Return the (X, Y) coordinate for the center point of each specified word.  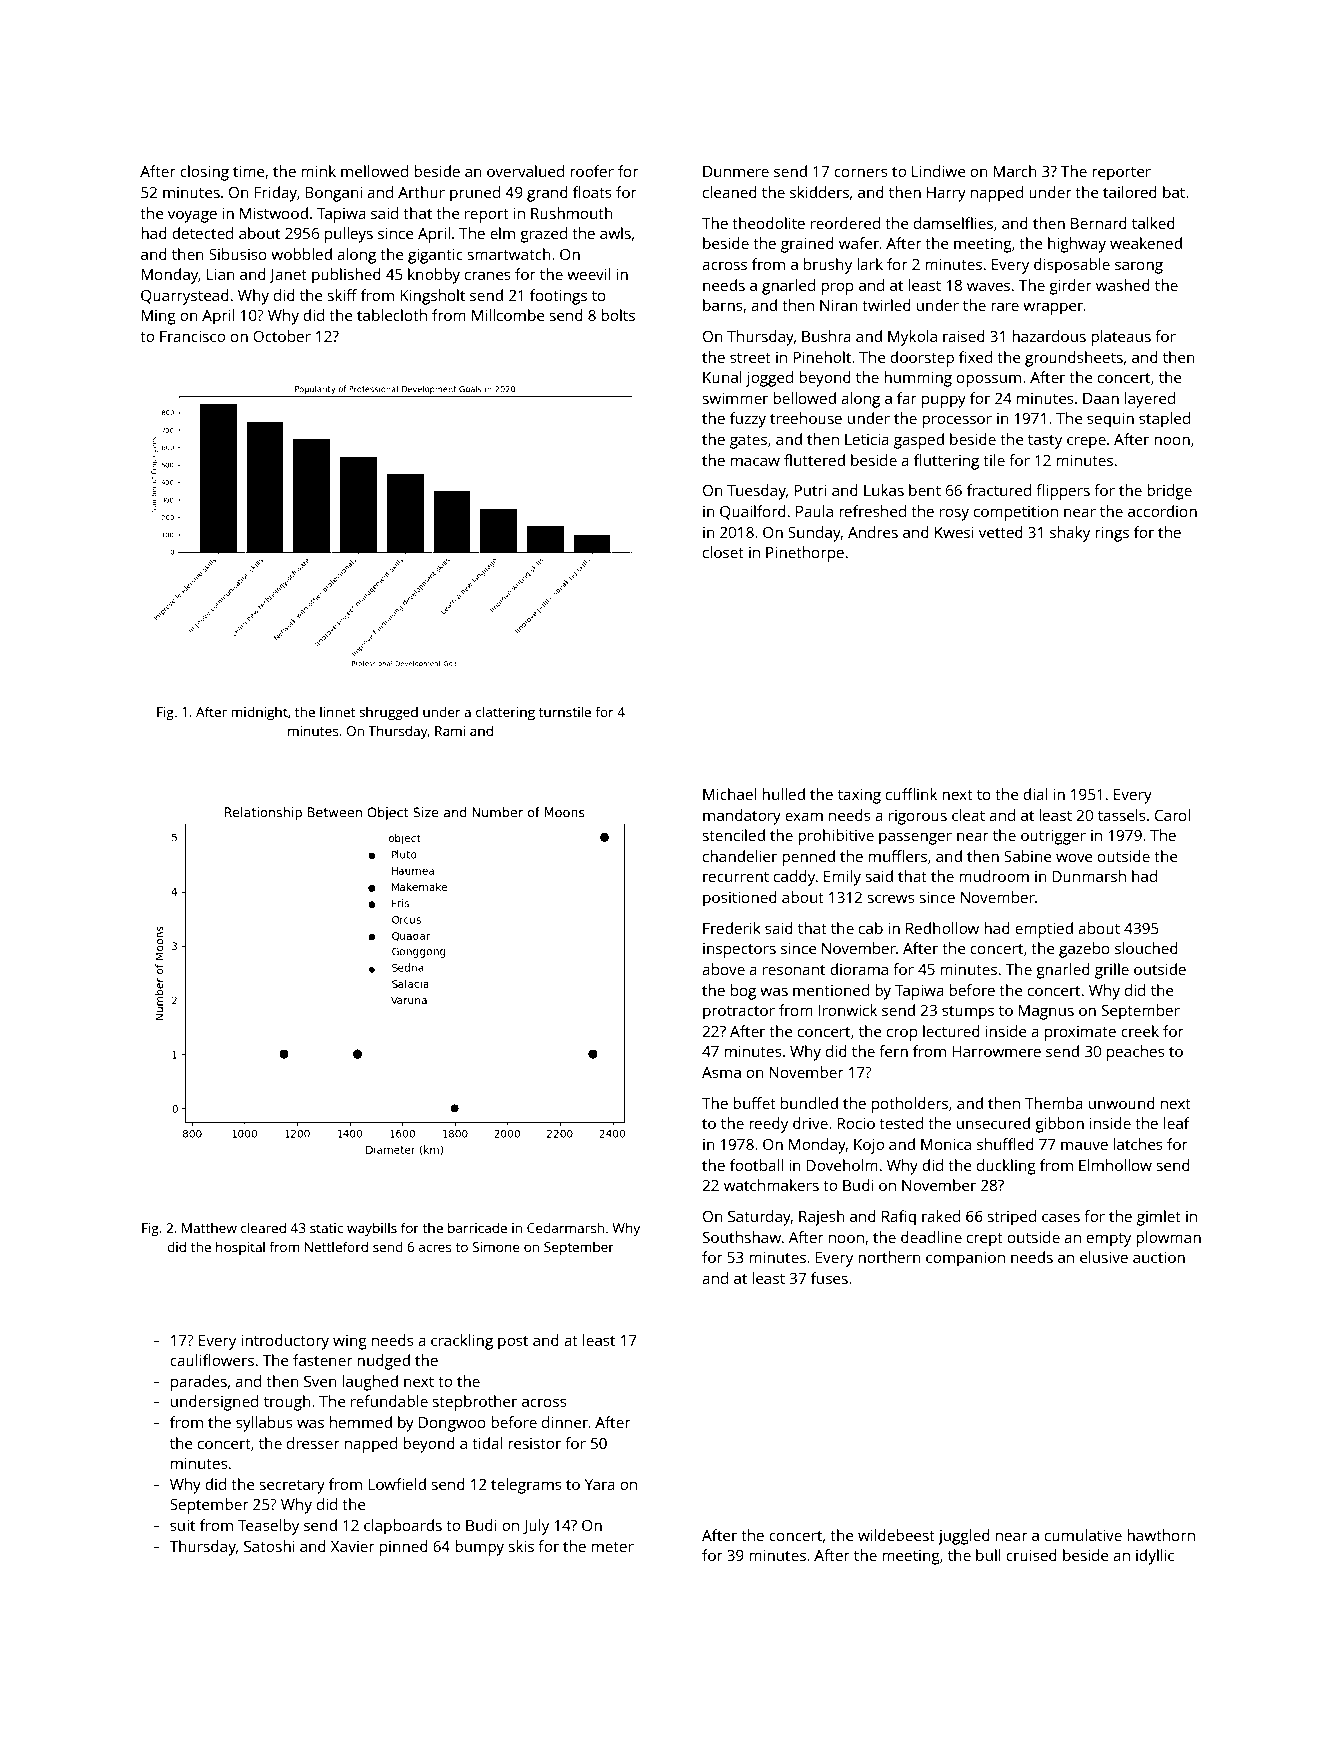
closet (723, 552)
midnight (259, 713)
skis (521, 1546)
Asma (721, 1072)
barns (723, 305)
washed (1123, 285)
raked (941, 1216)
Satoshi (269, 1546)
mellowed (374, 171)
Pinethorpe (805, 554)
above (723, 969)
